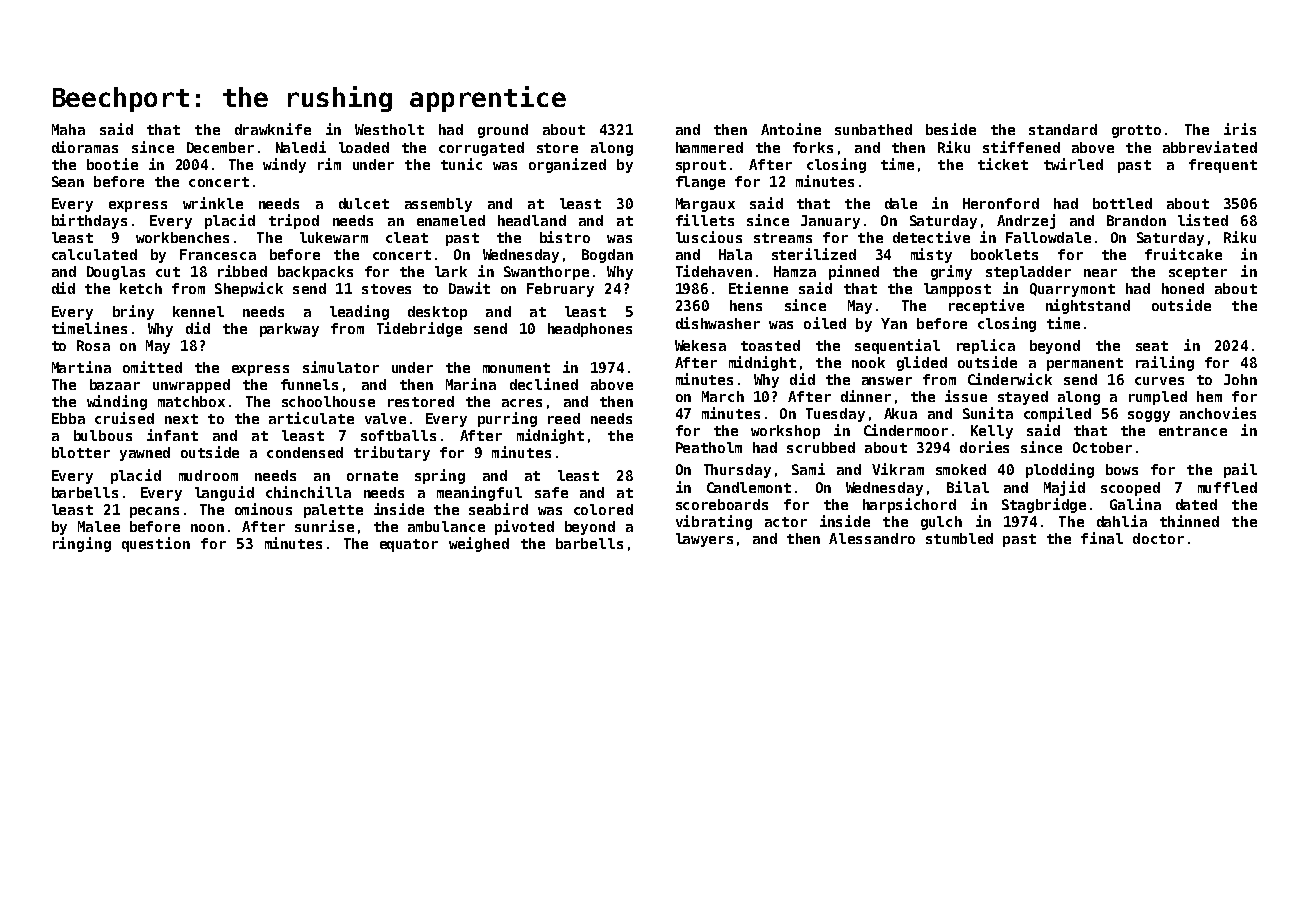 The height and width of the screenshot is (924, 1308). What do you see at coordinates (503, 131) in the screenshot?
I see `ground` at bounding box center [503, 131].
